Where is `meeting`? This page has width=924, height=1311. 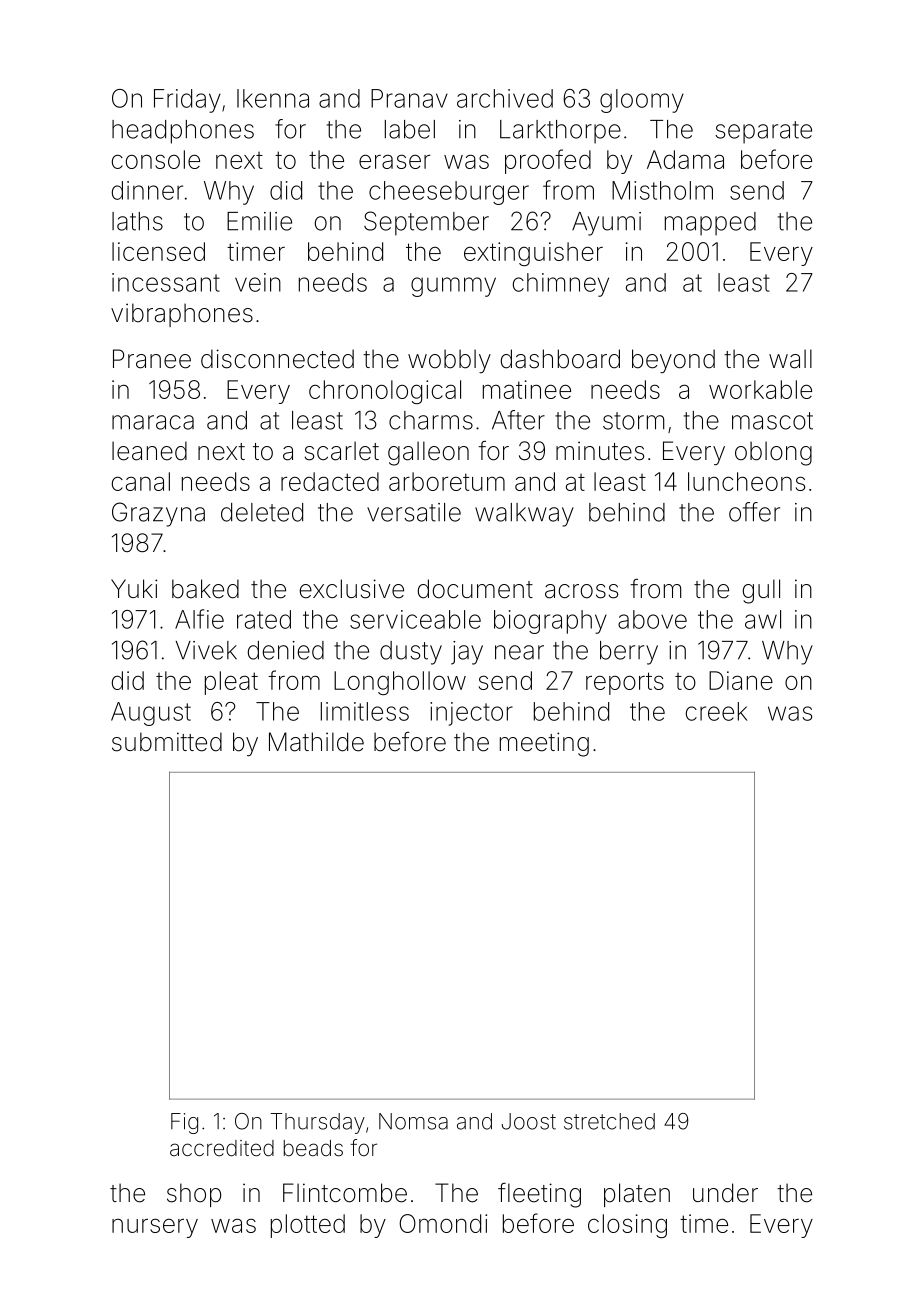
meeting is located at coordinates (544, 744).
